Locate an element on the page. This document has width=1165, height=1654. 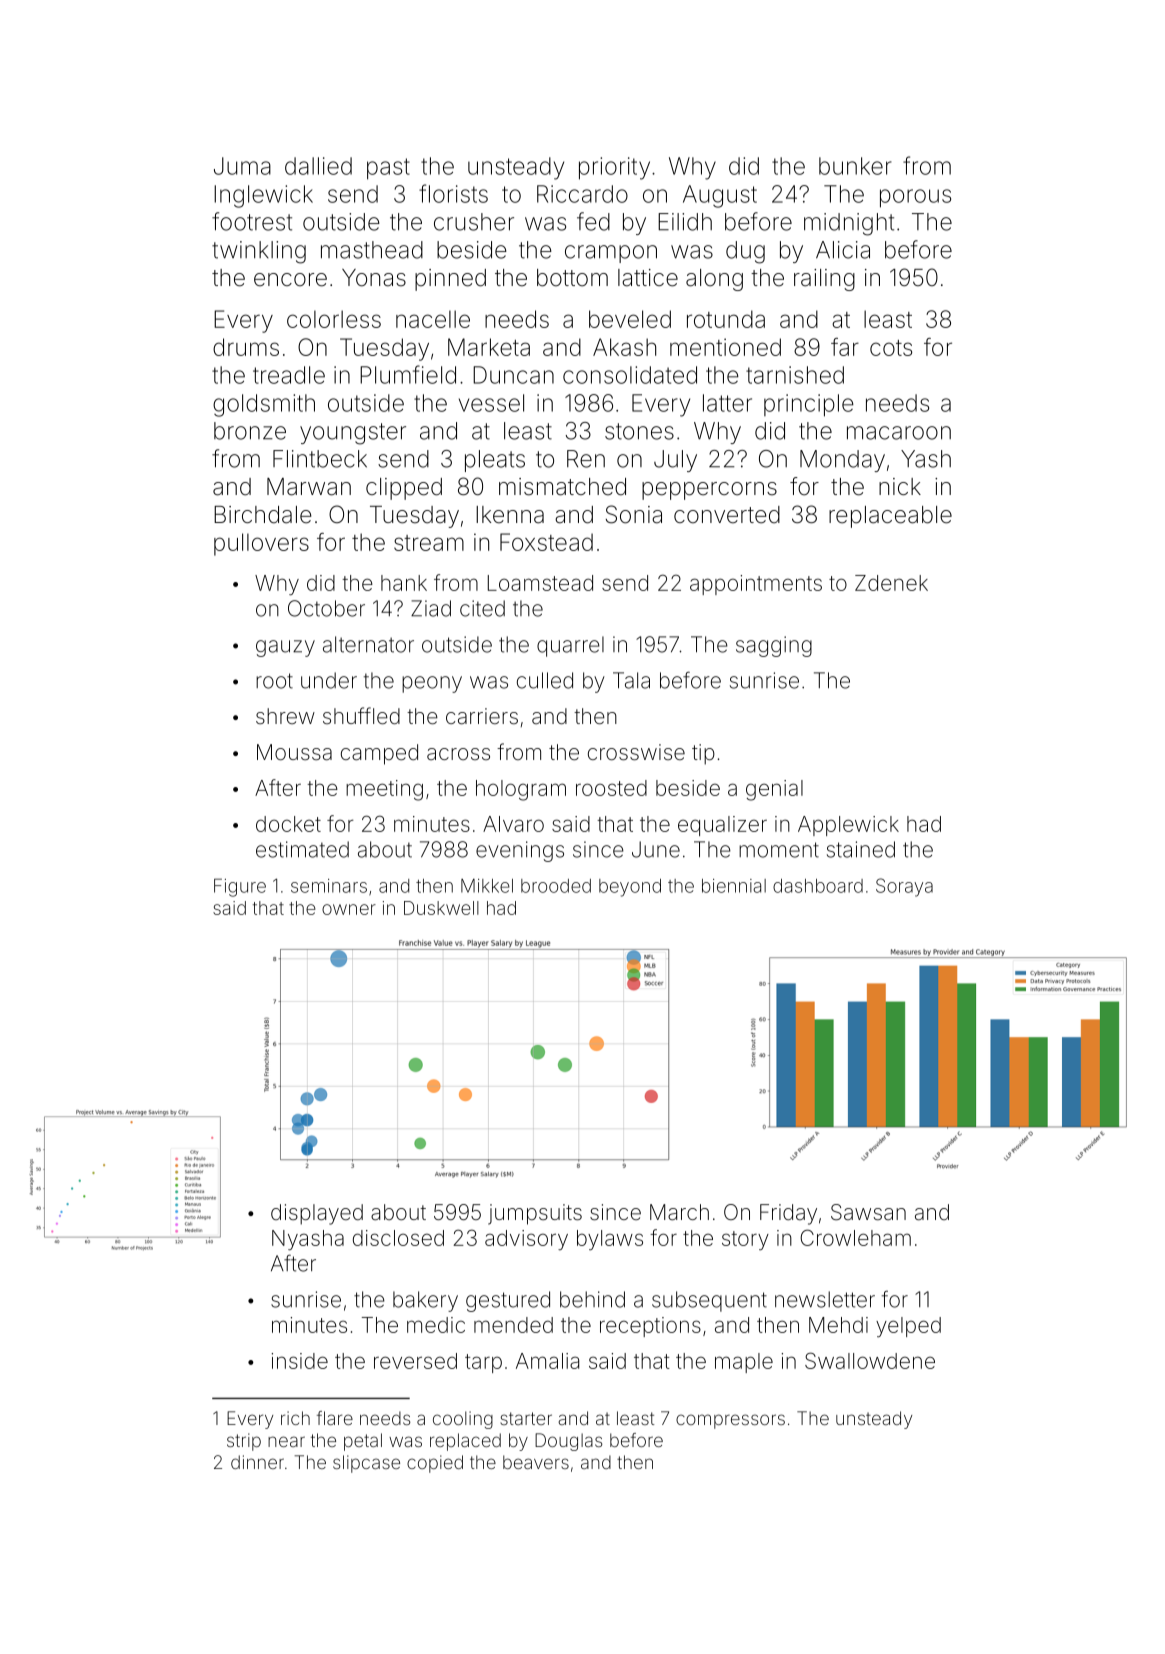
crosswise is located at coordinates (636, 752).
